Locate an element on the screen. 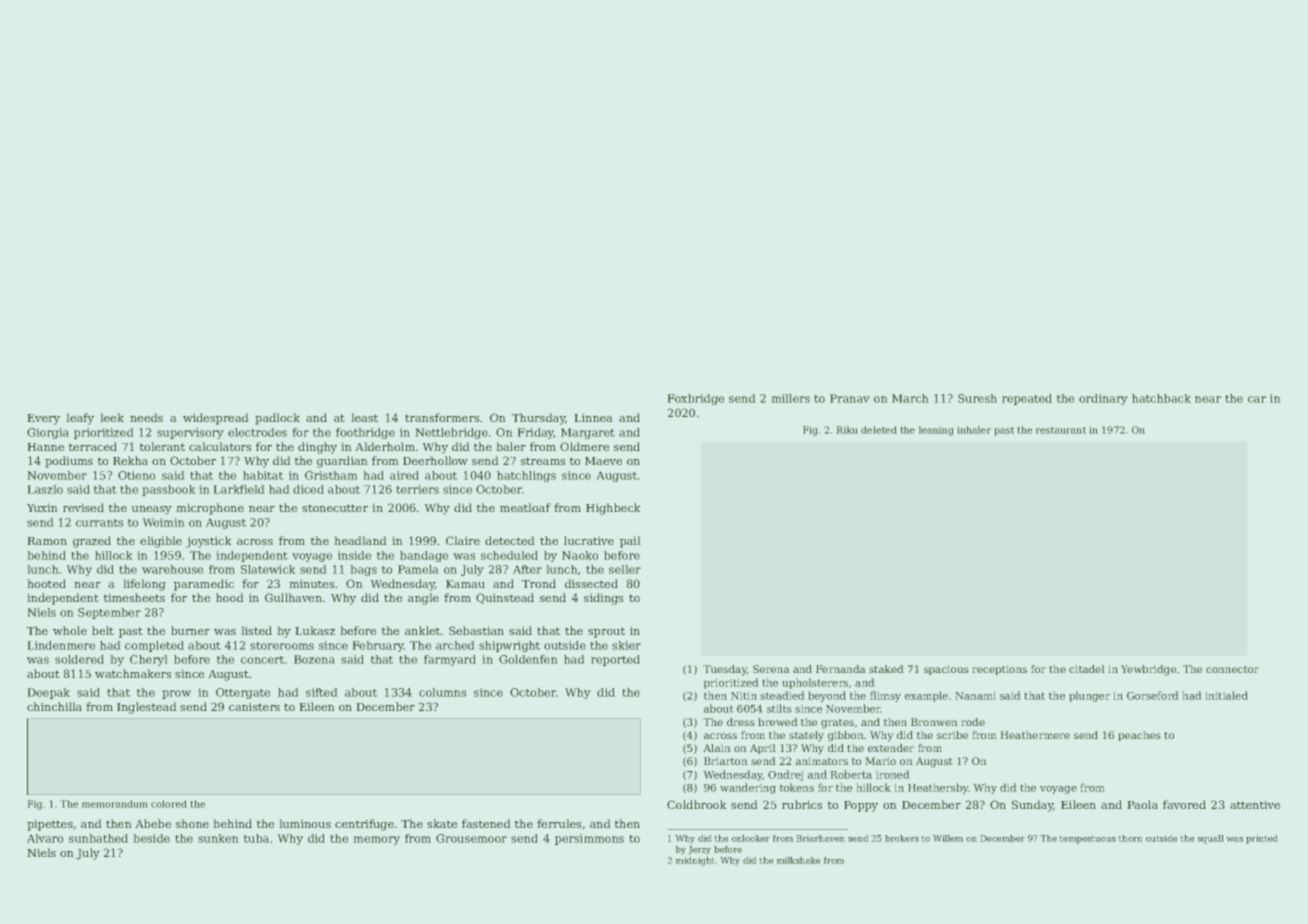 This screenshot has height=924, width=1308. Nitin is located at coordinates (744, 696).
